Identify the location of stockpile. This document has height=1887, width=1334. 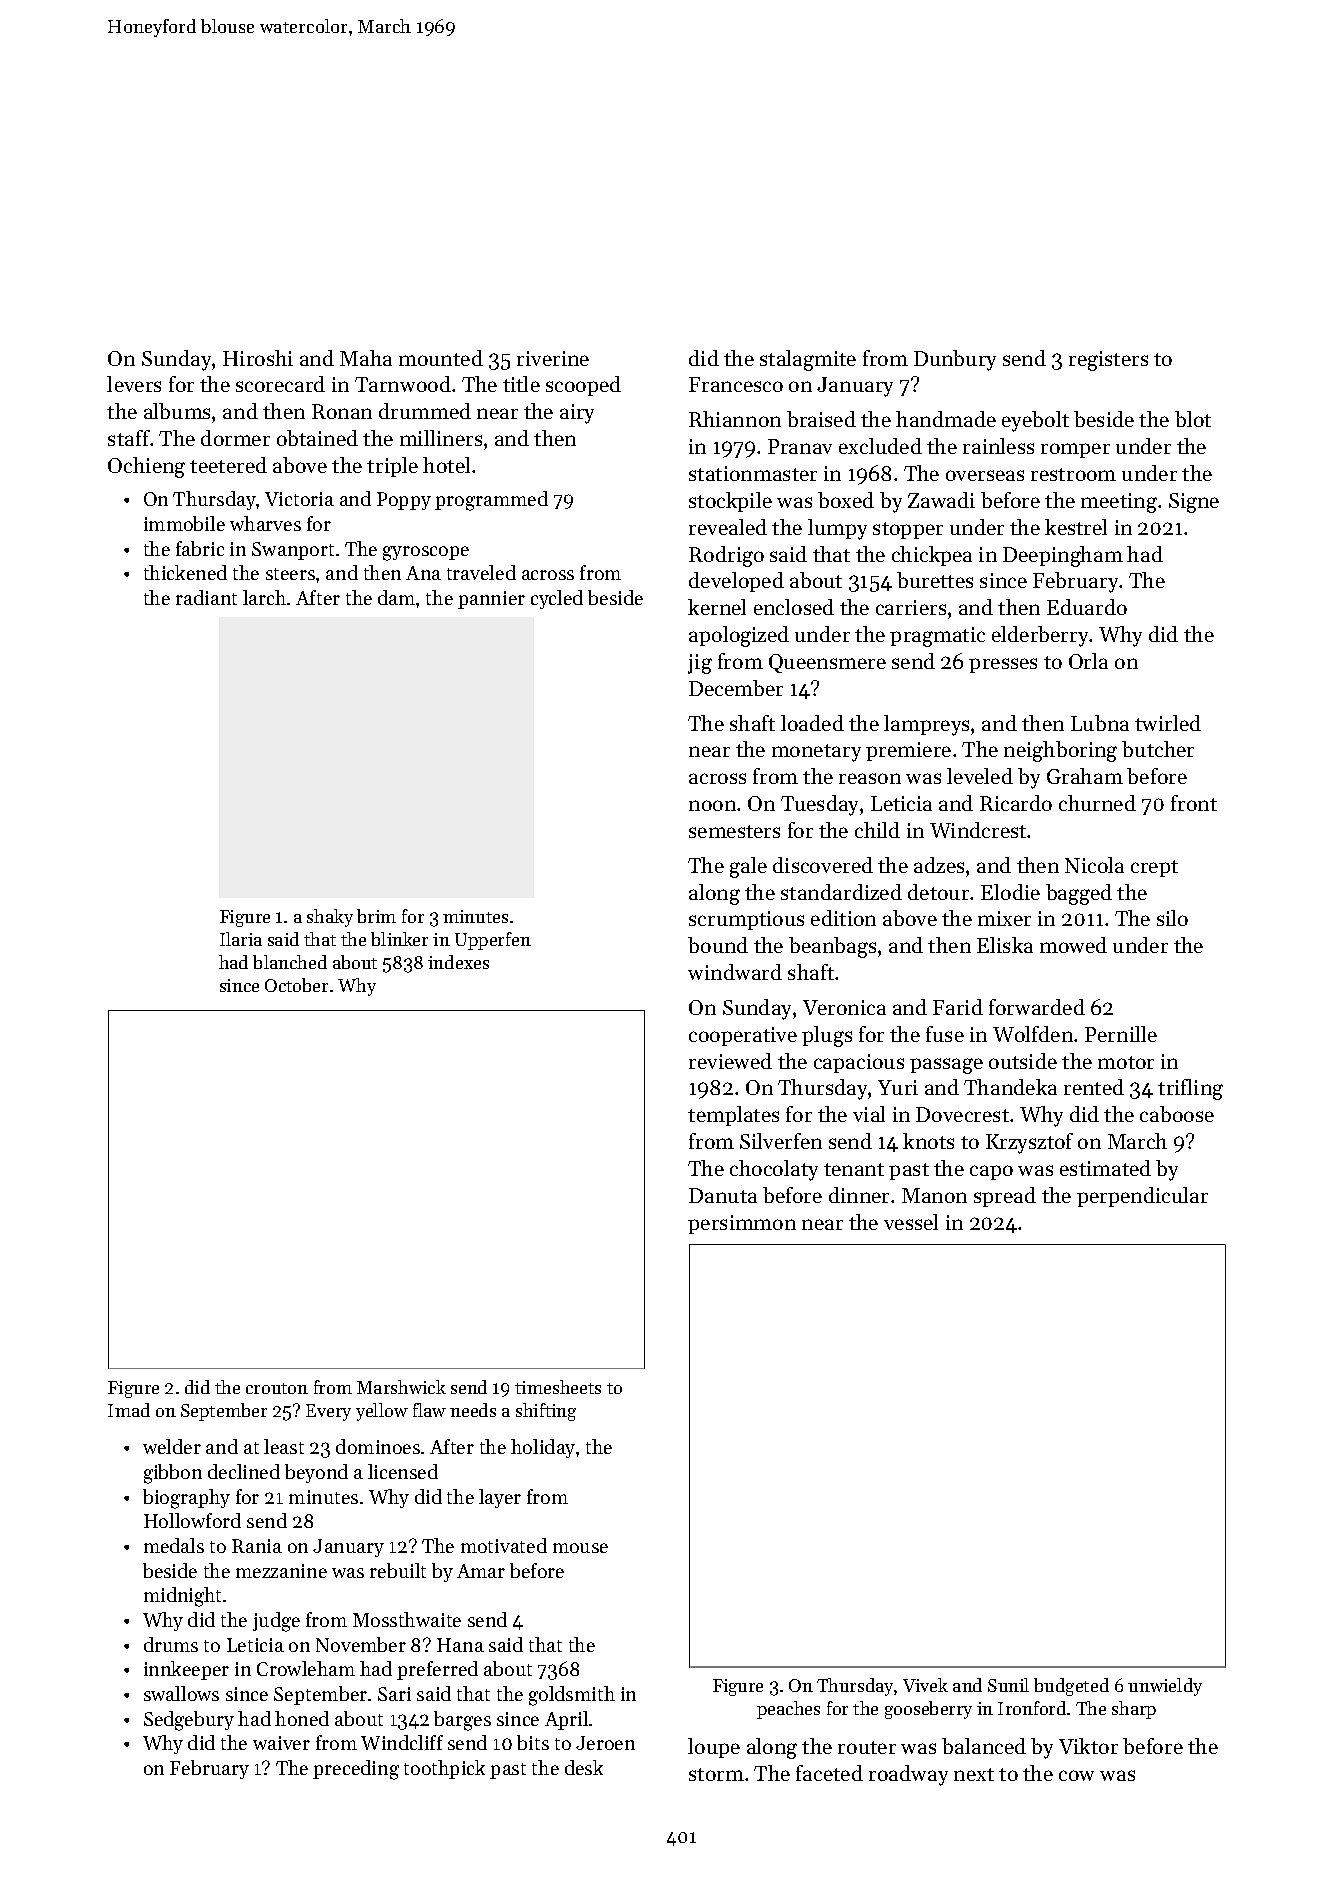
(730, 502).
